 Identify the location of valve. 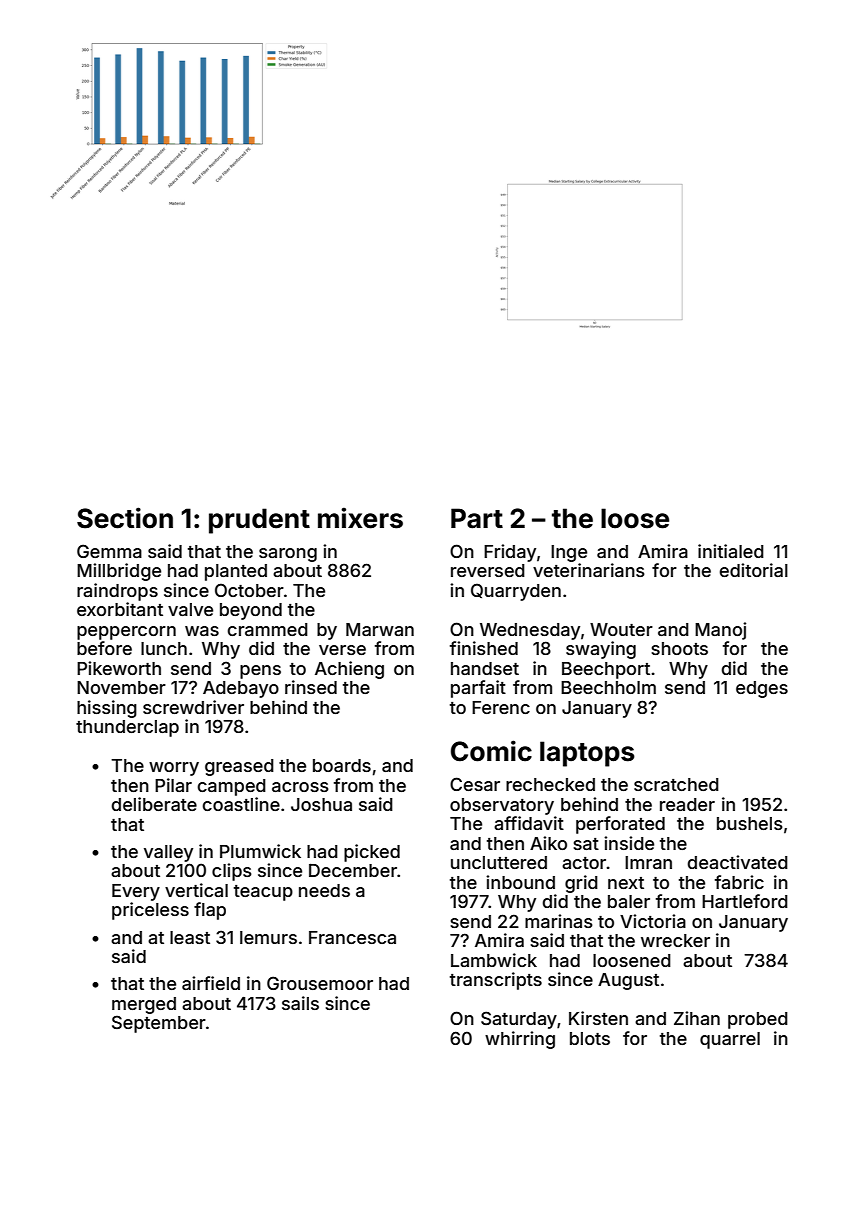
(190, 609).
